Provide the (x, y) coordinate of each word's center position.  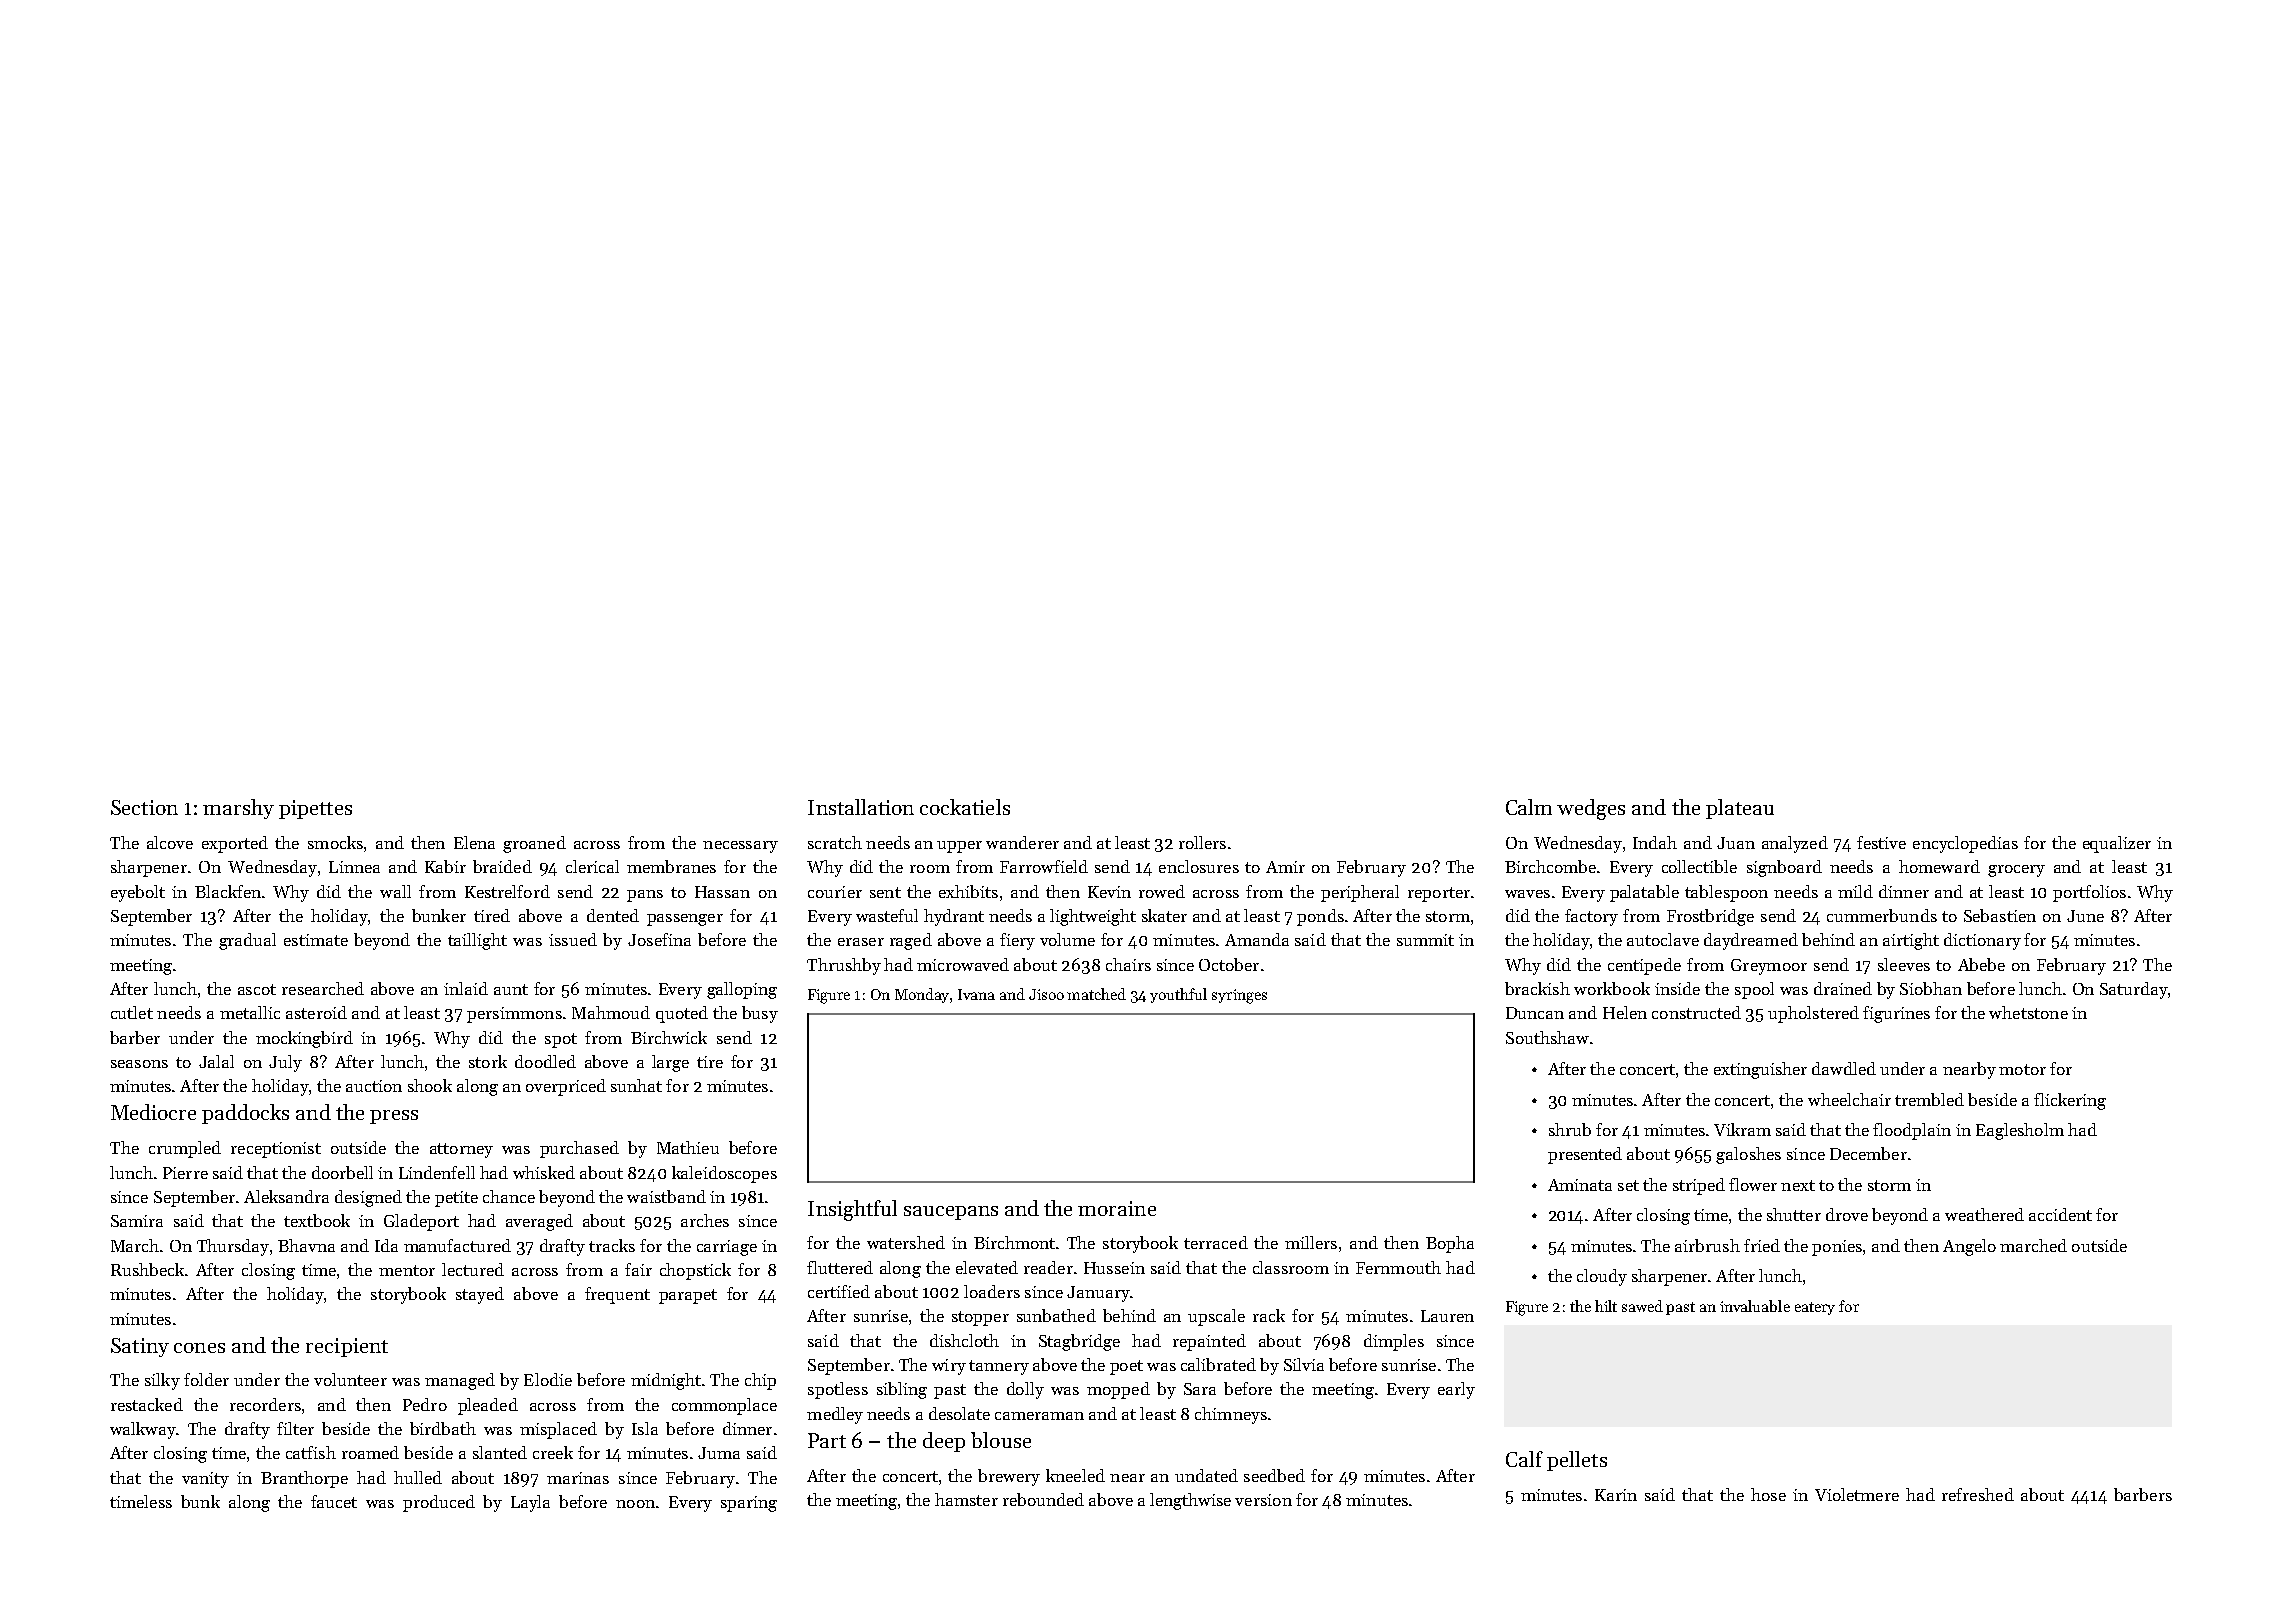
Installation (861, 807)
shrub (1570, 1129)
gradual (247, 941)
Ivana (976, 994)
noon (635, 1504)
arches (705, 1220)
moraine (1117, 1208)
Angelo (1969, 1247)
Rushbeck (147, 1269)
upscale (1216, 1317)
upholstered (1813, 1014)
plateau (1740, 809)
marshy (238, 809)
